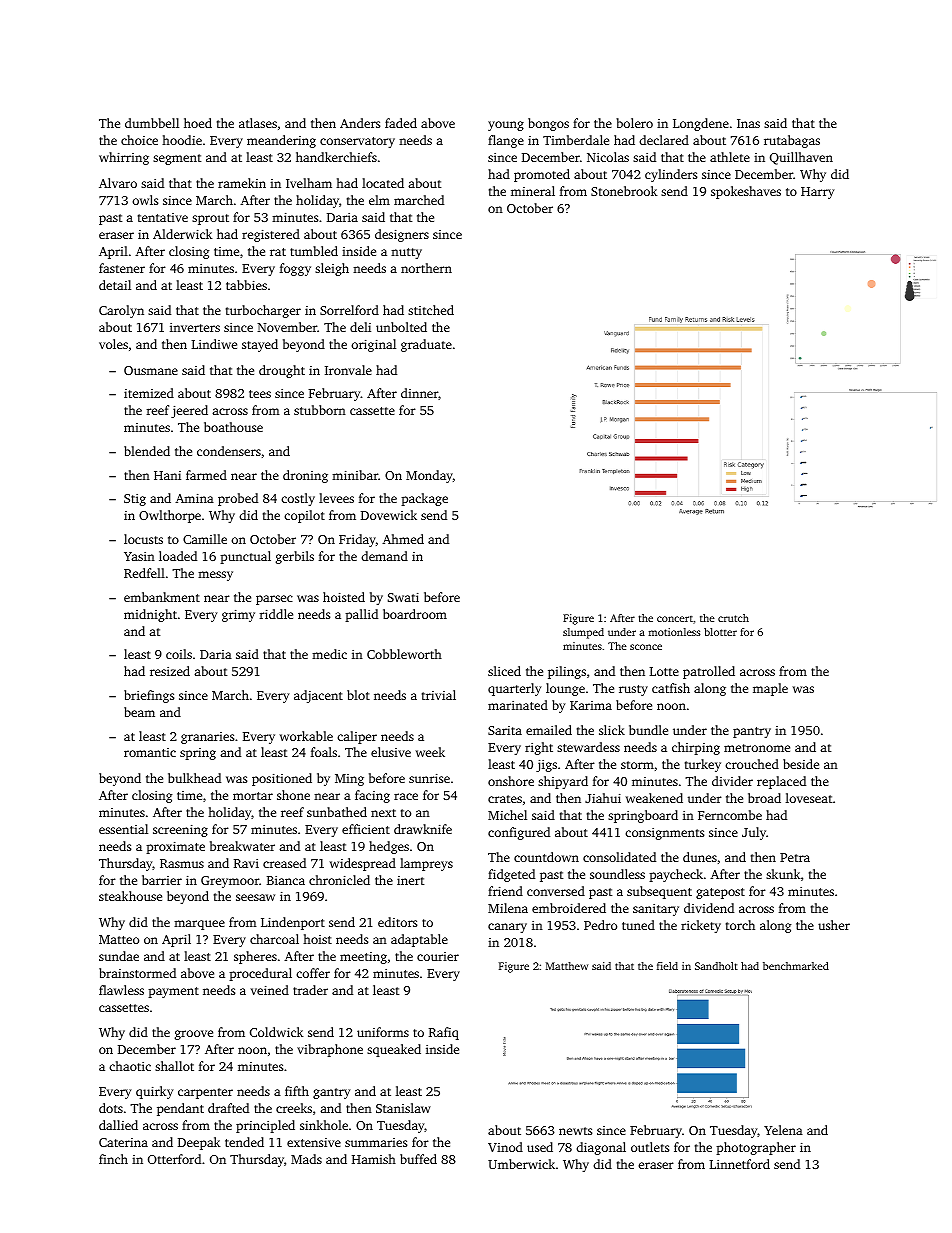  What do you see at coordinates (696, 748) in the screenshot?
I see `chirping` at bounding box center [696, 748].
